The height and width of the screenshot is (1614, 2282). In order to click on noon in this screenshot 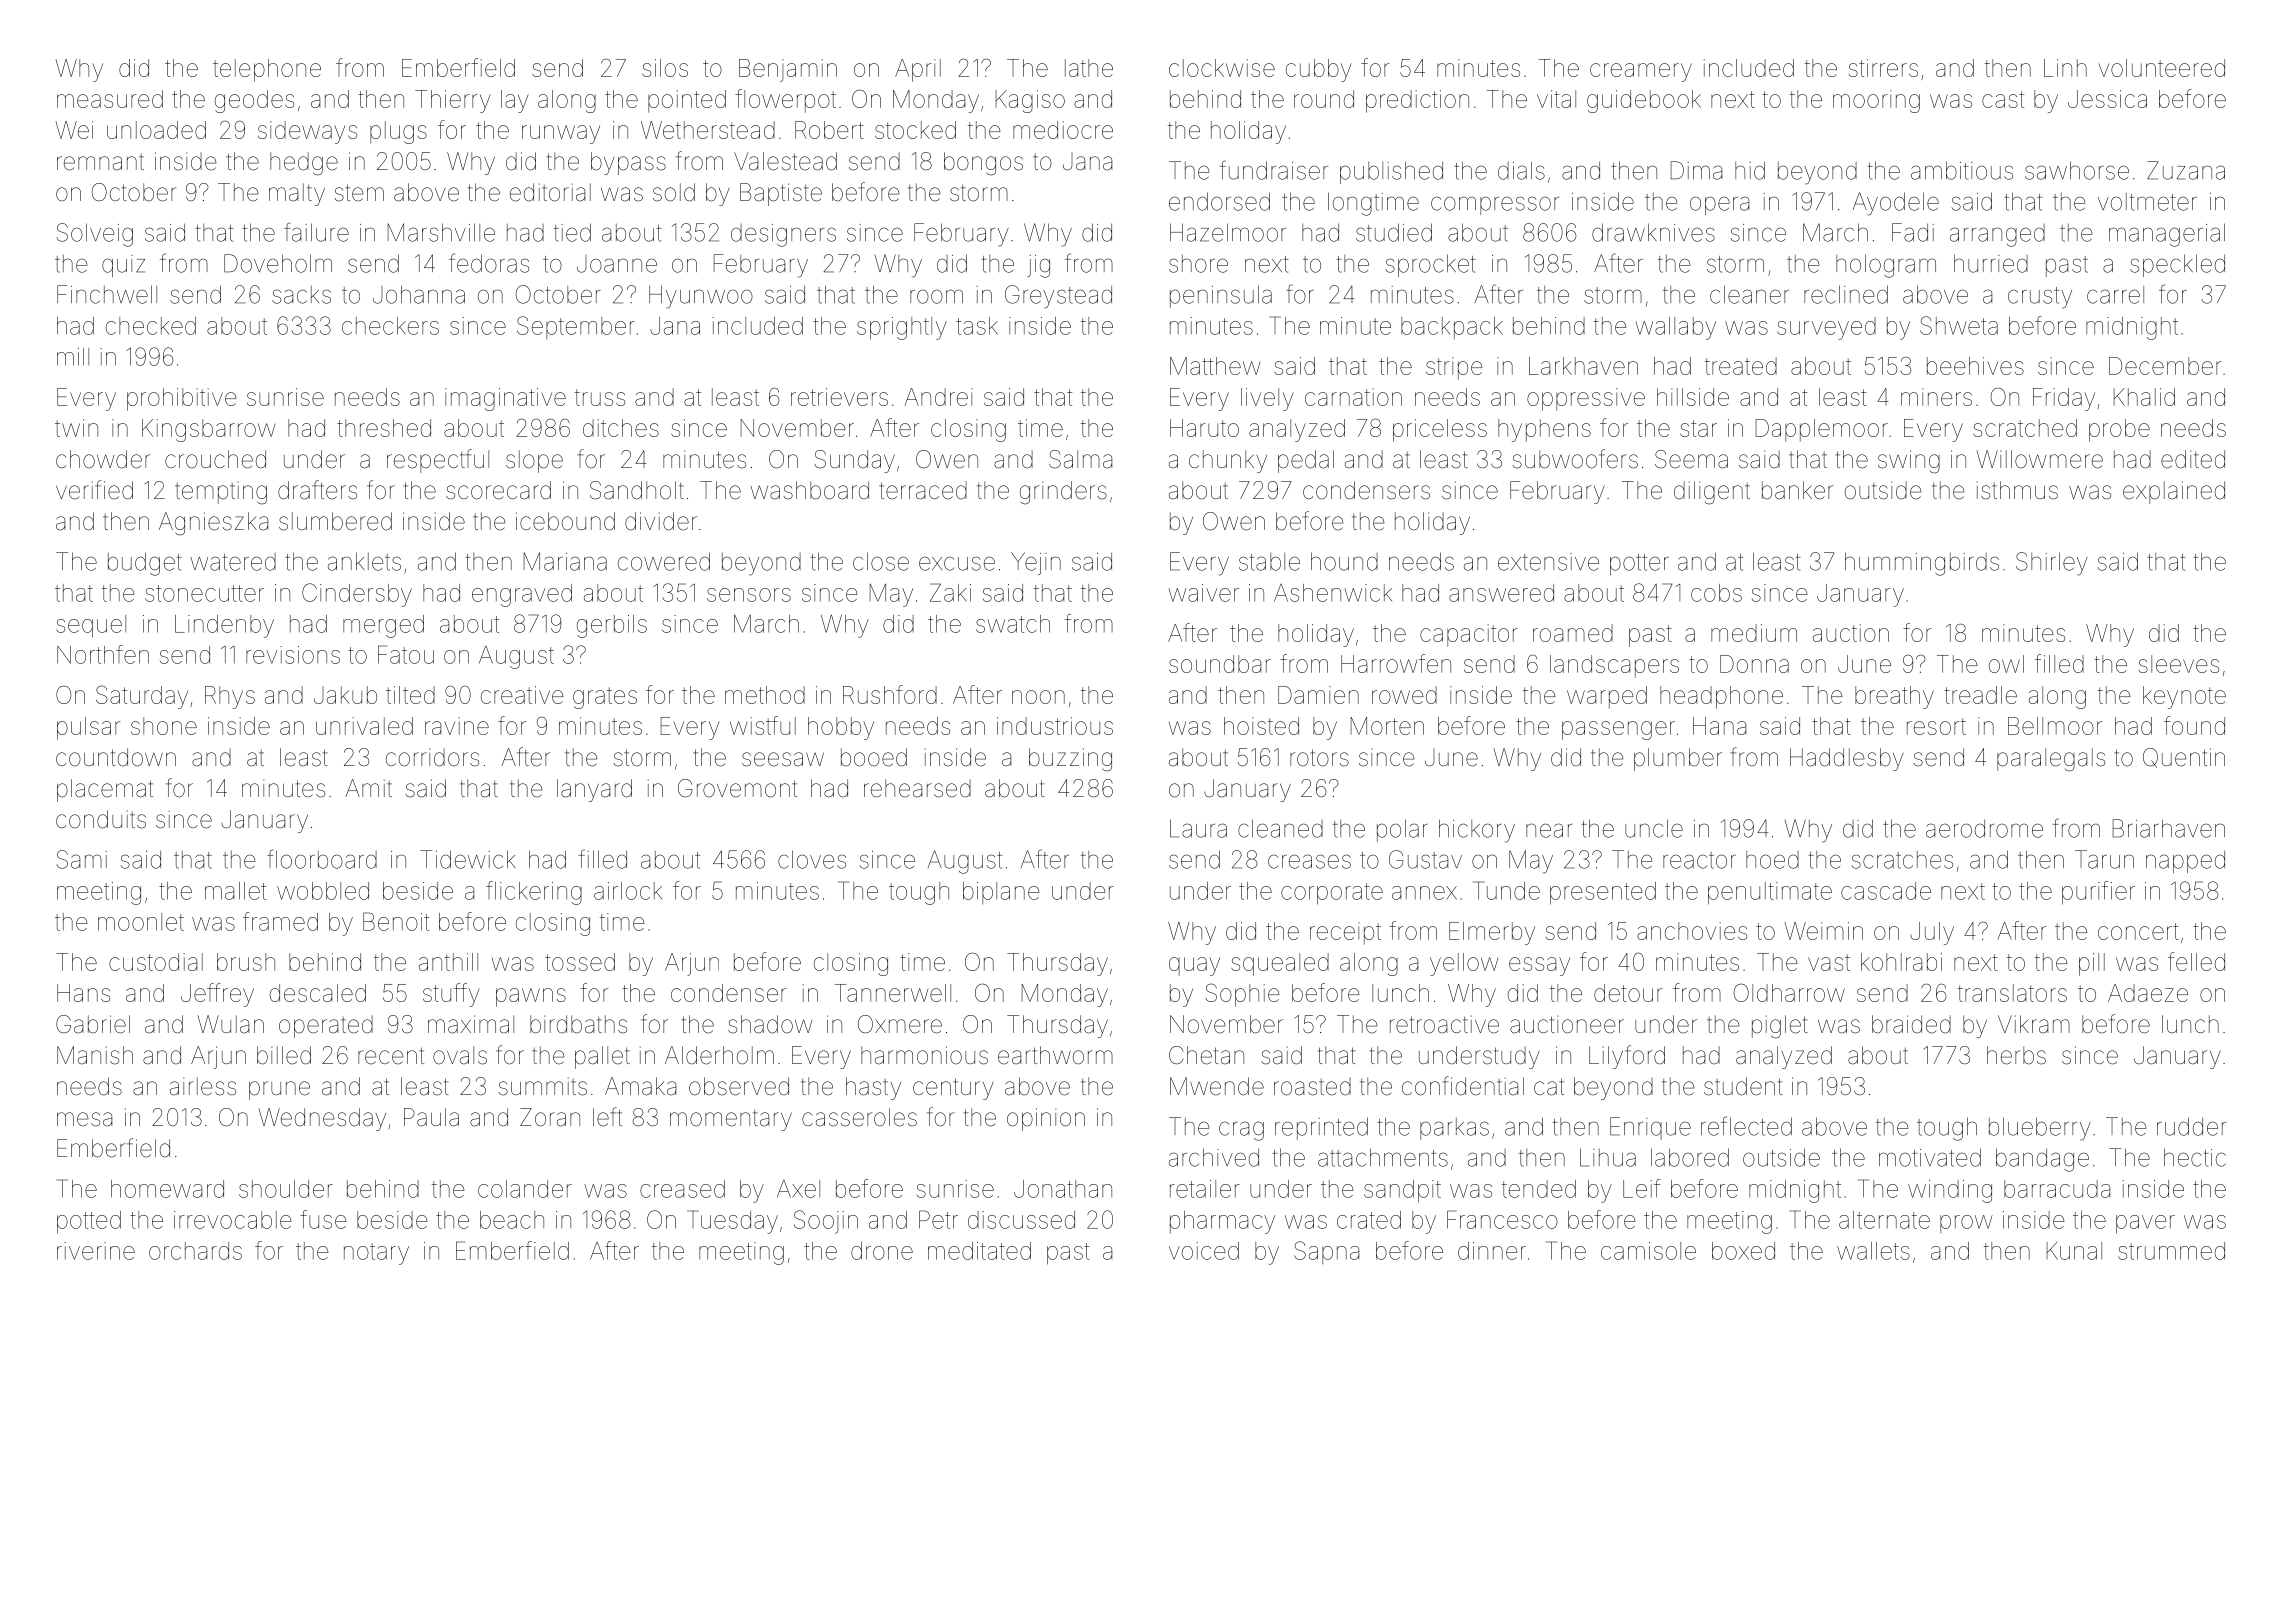, I will do `click(1038, 697)`.
